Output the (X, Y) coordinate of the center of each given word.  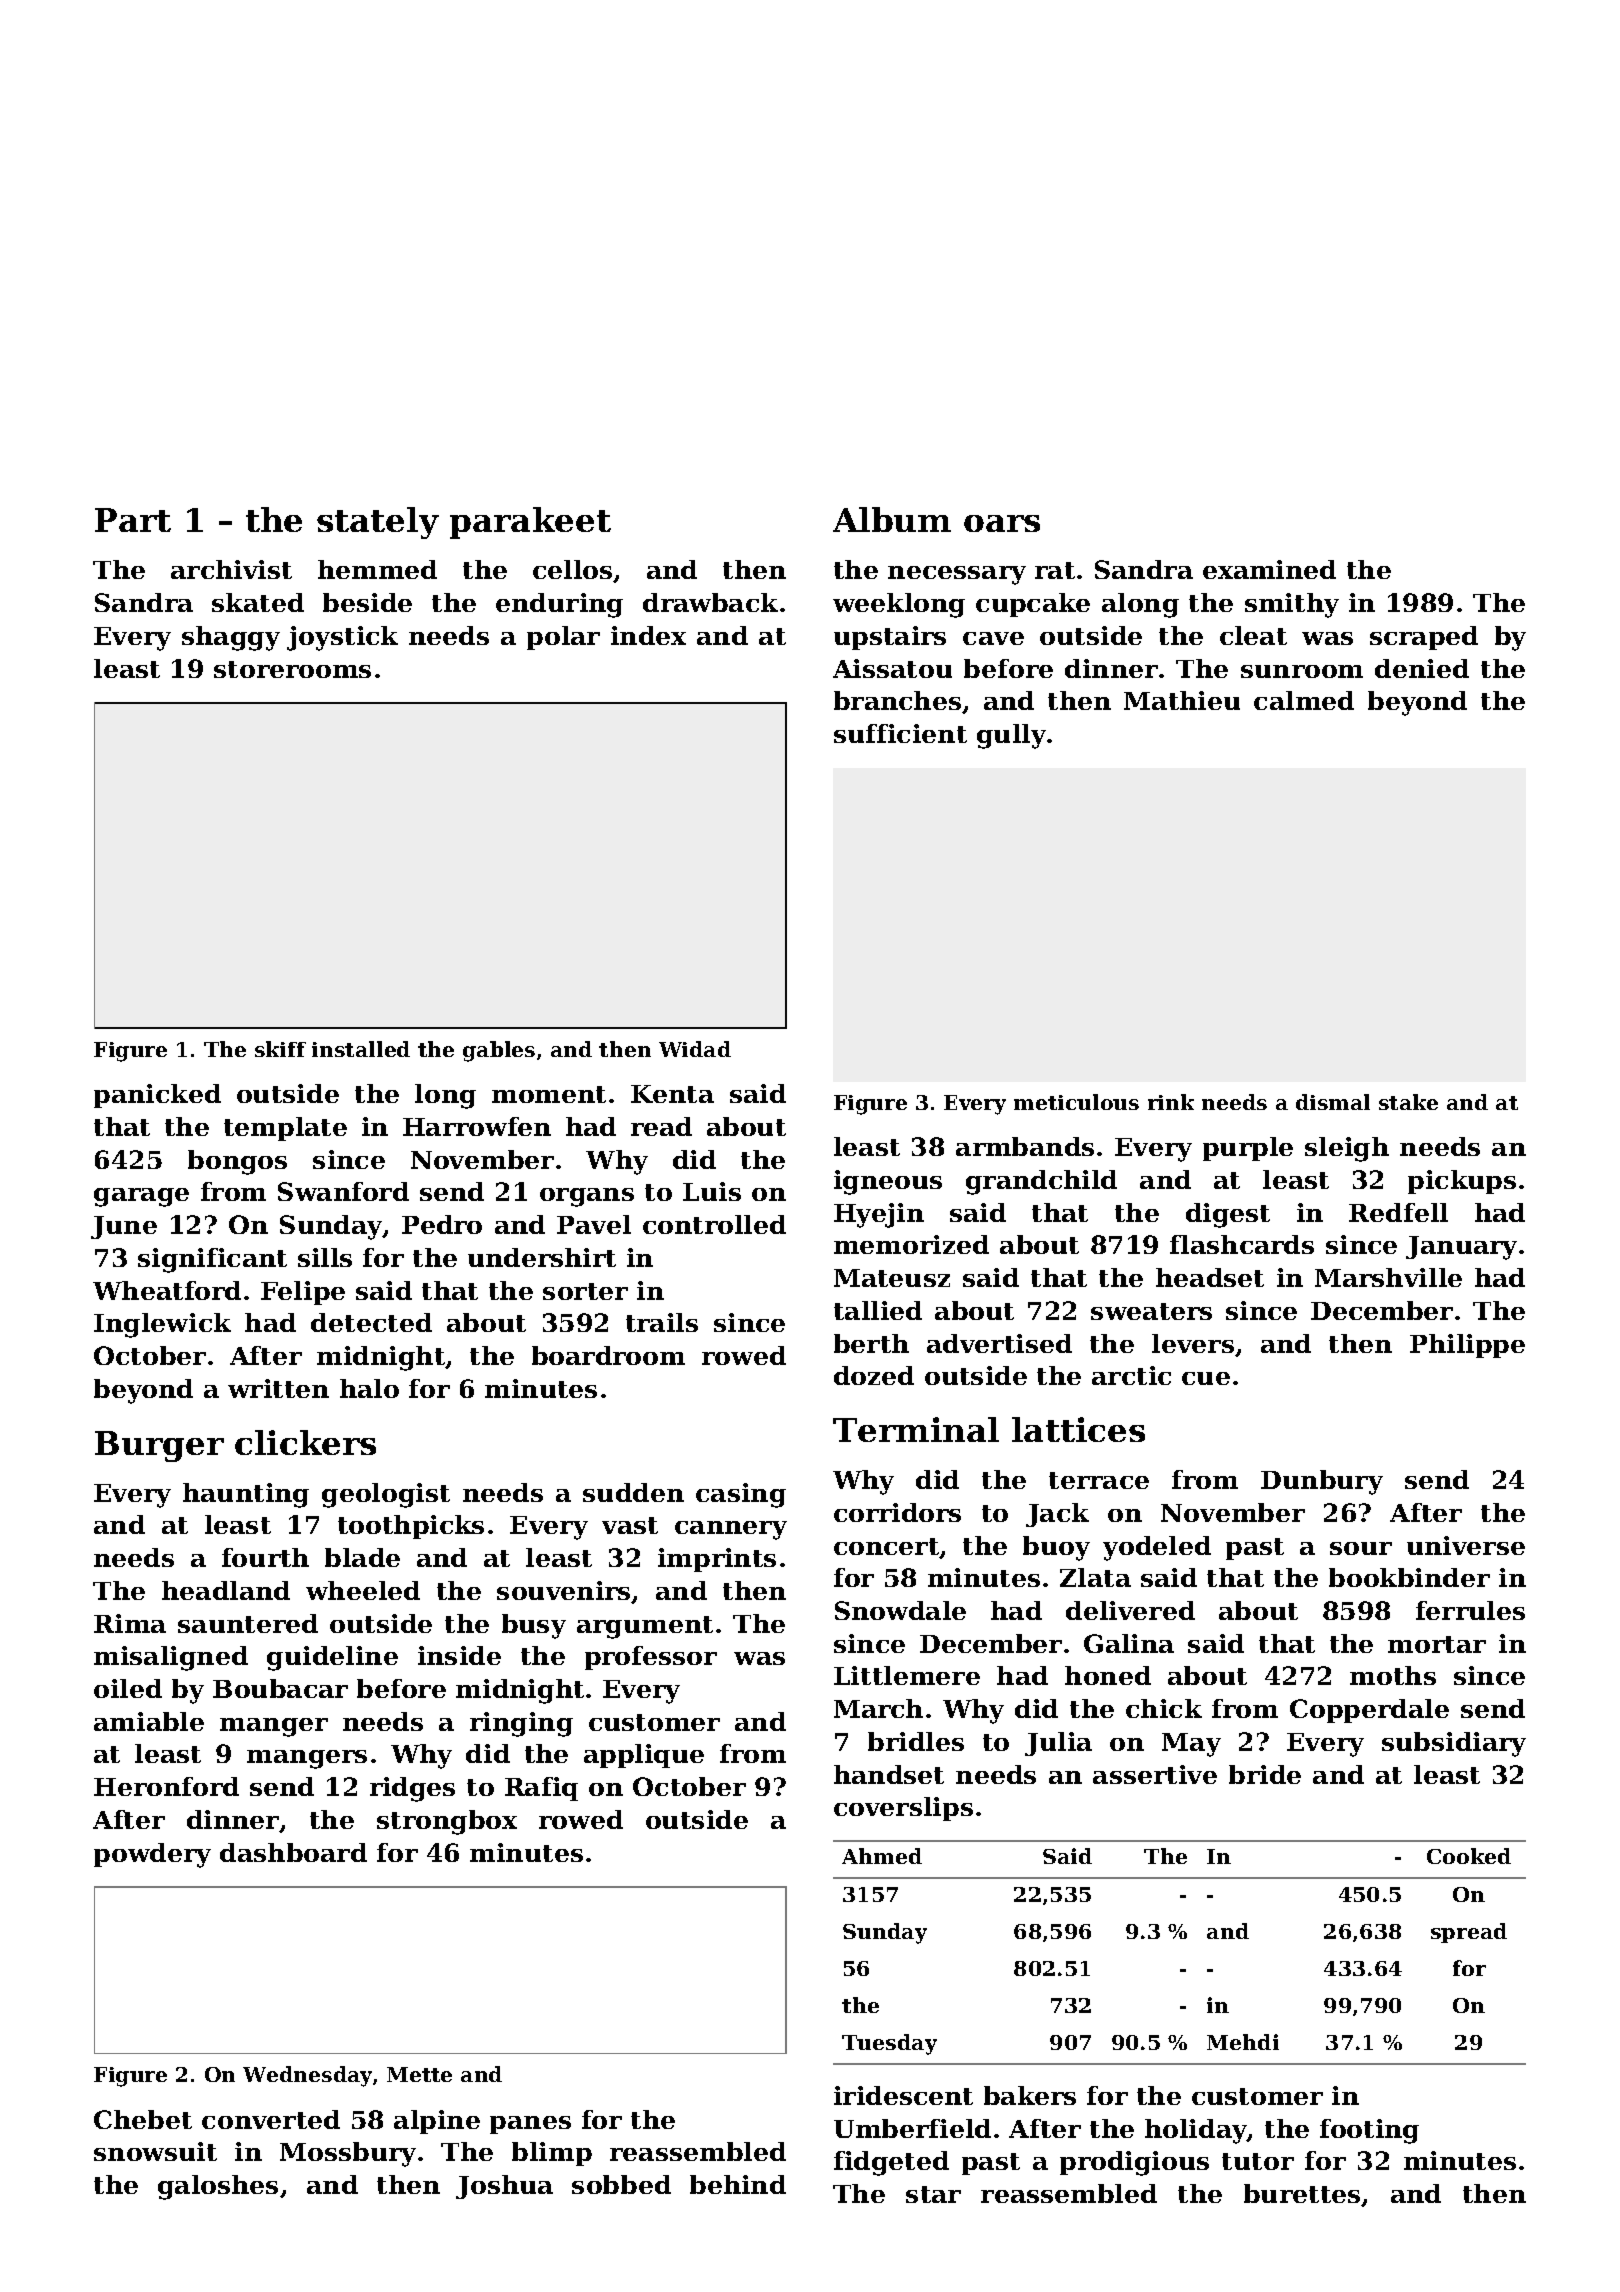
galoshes (218, 2187)
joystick (342, 638)
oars (1002, 523)
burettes (1303, 2195)
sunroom (1302, 671)
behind (738, 2184)
